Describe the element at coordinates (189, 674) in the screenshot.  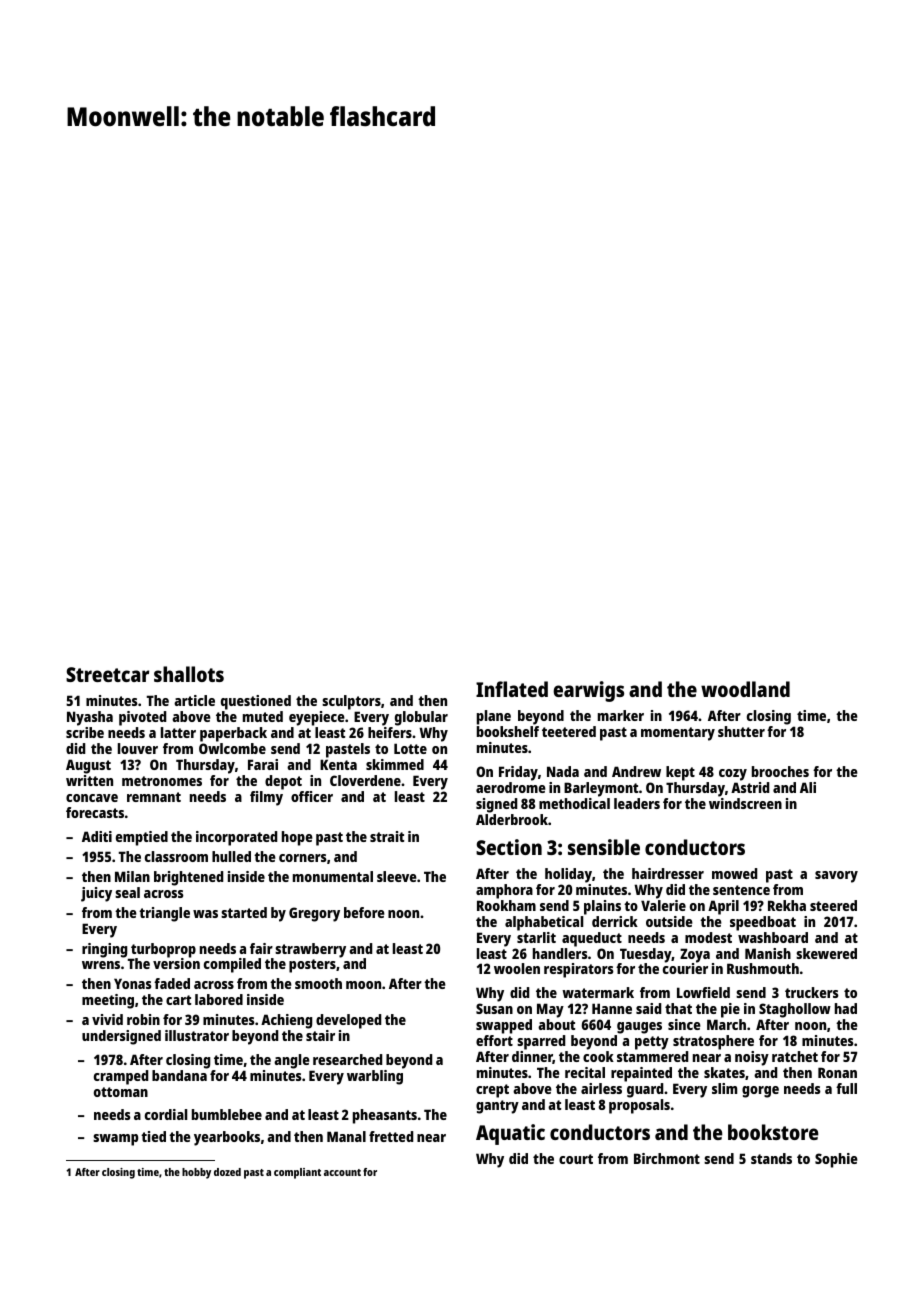
I see `shallots` at that location.
